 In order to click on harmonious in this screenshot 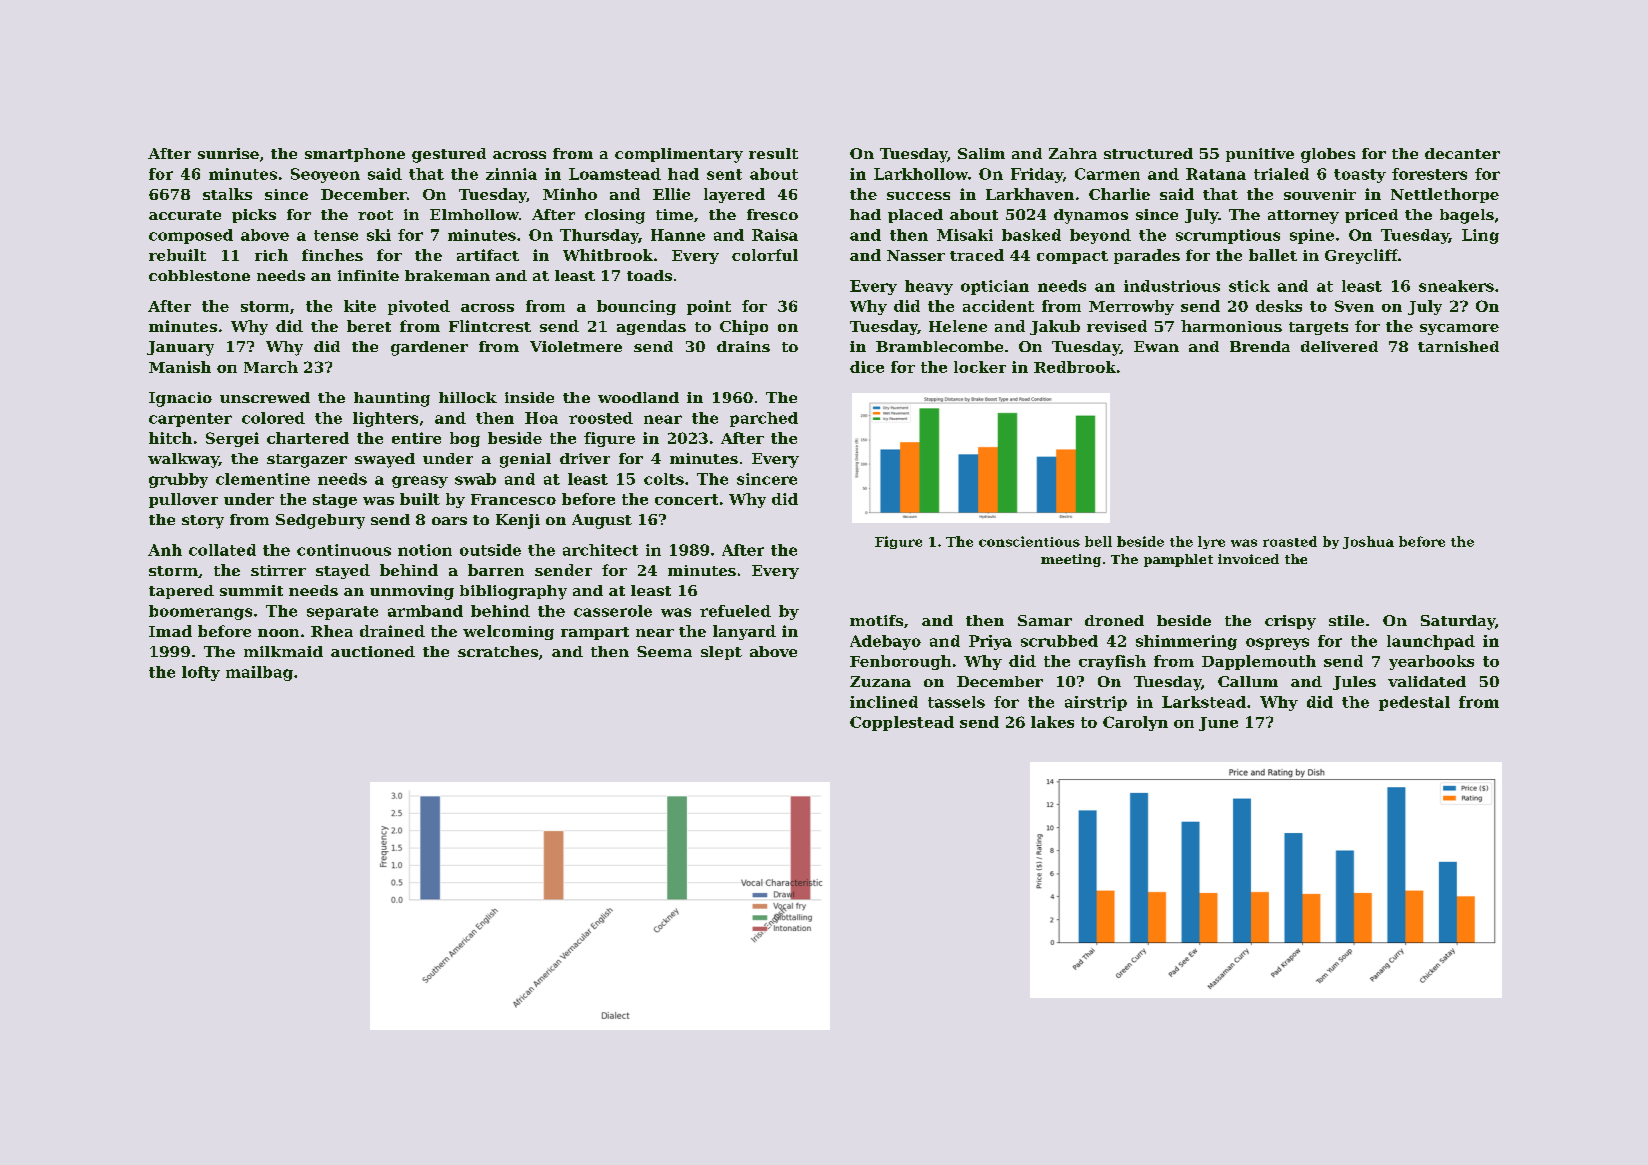, I will do `click(1231, 326)`.
